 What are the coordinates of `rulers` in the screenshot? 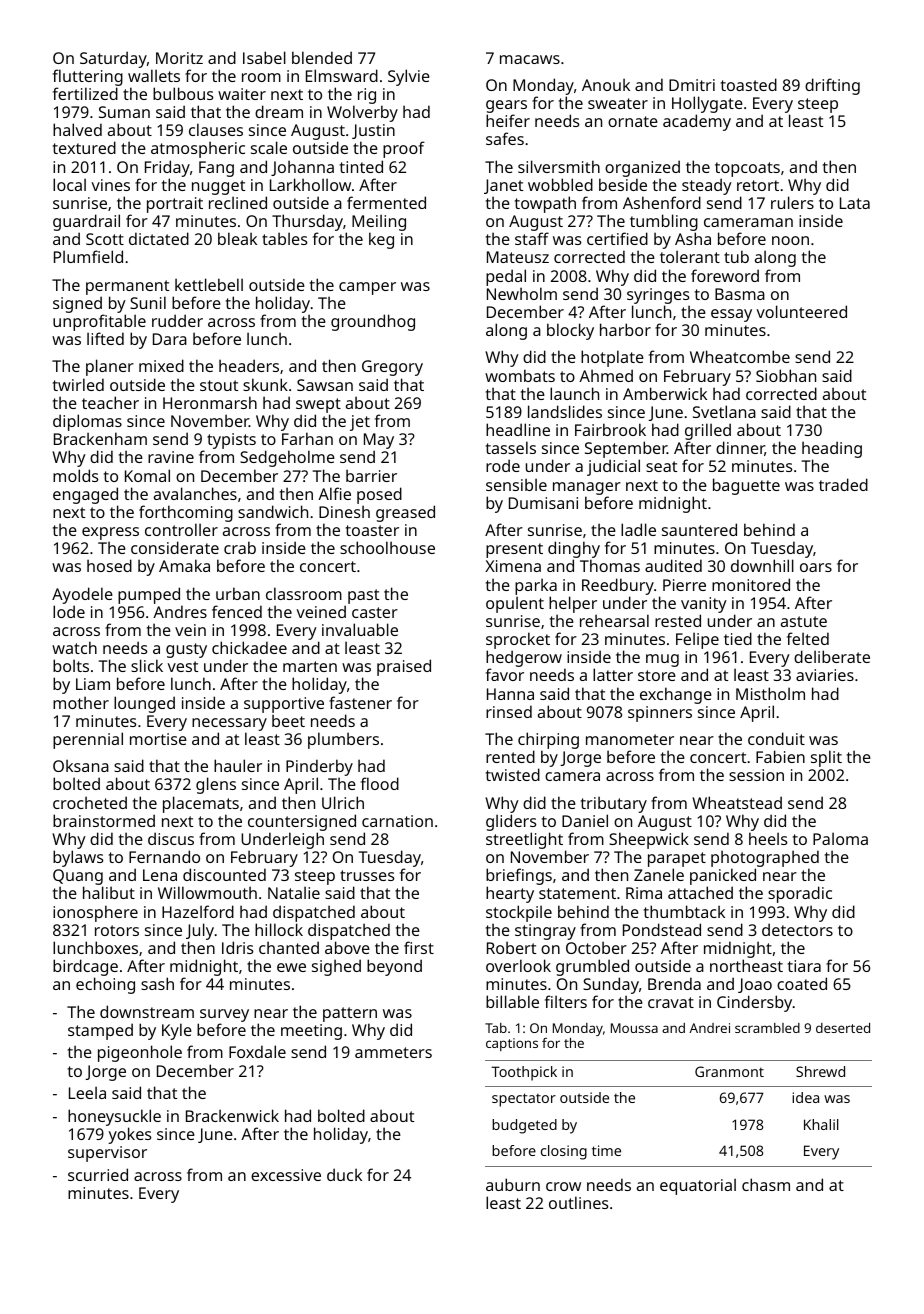 It's located at (792, 202).
